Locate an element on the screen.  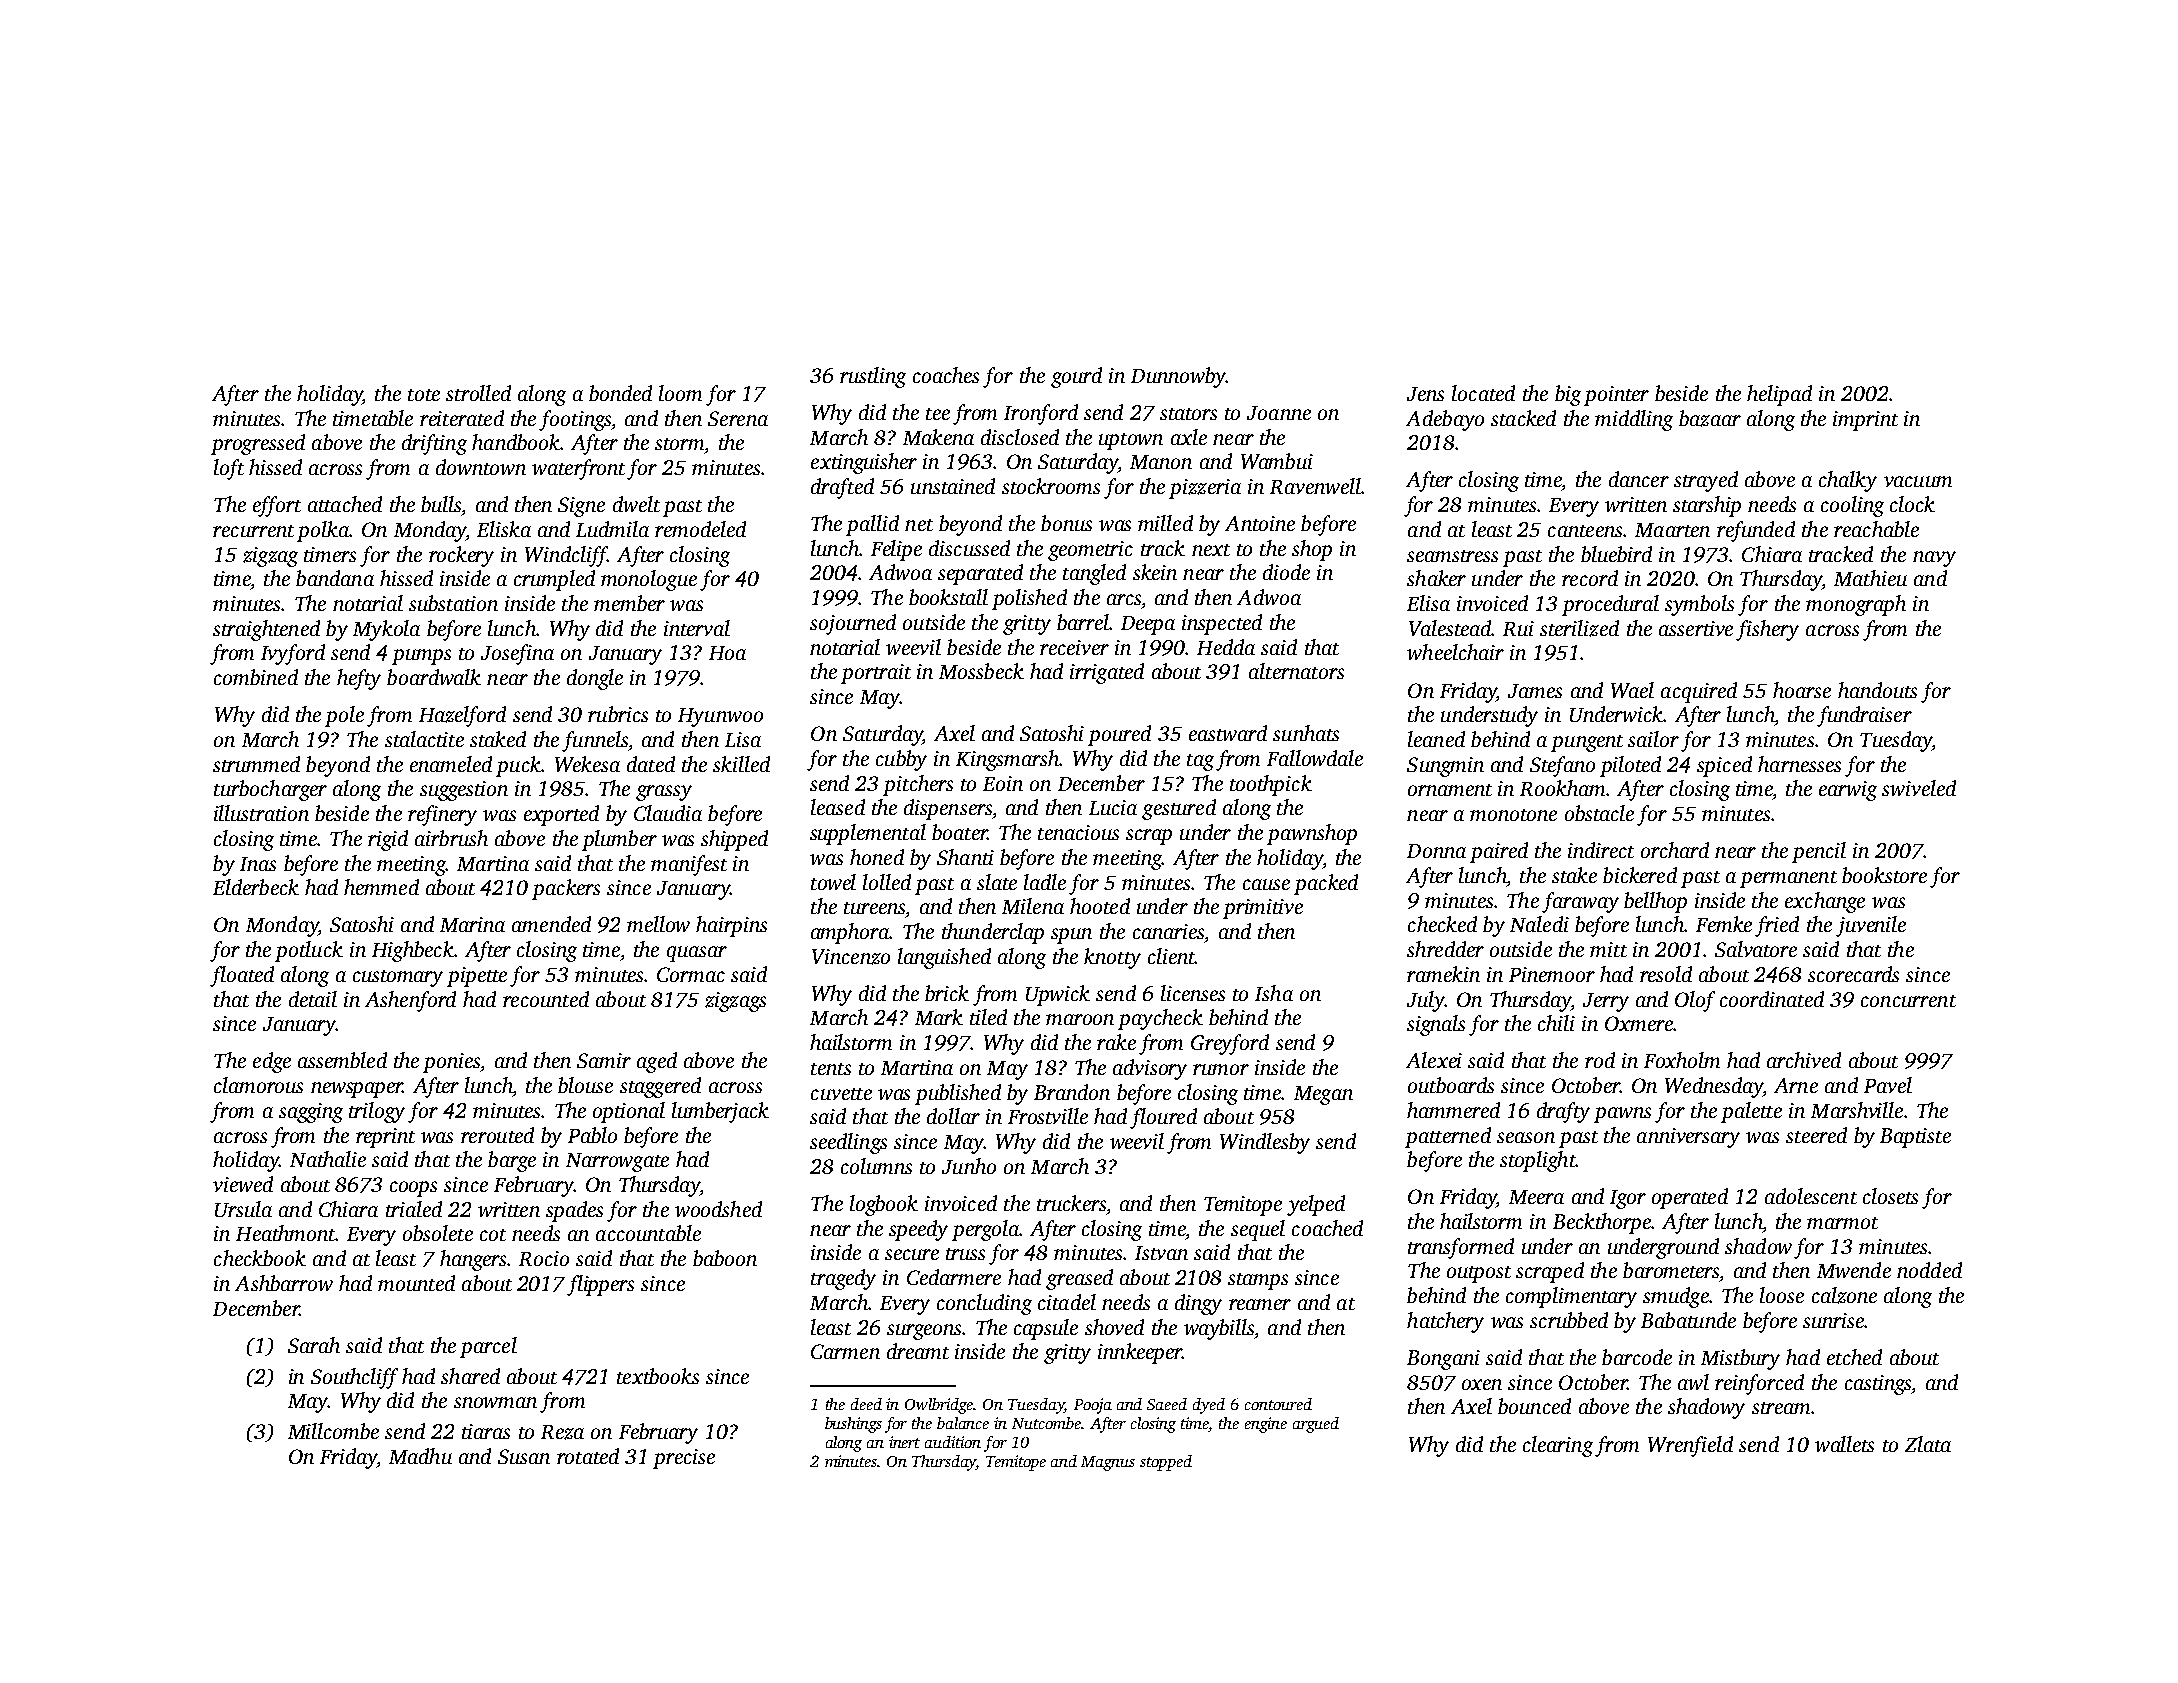
Ashbarrow is located at coordinates (284, 1283).
